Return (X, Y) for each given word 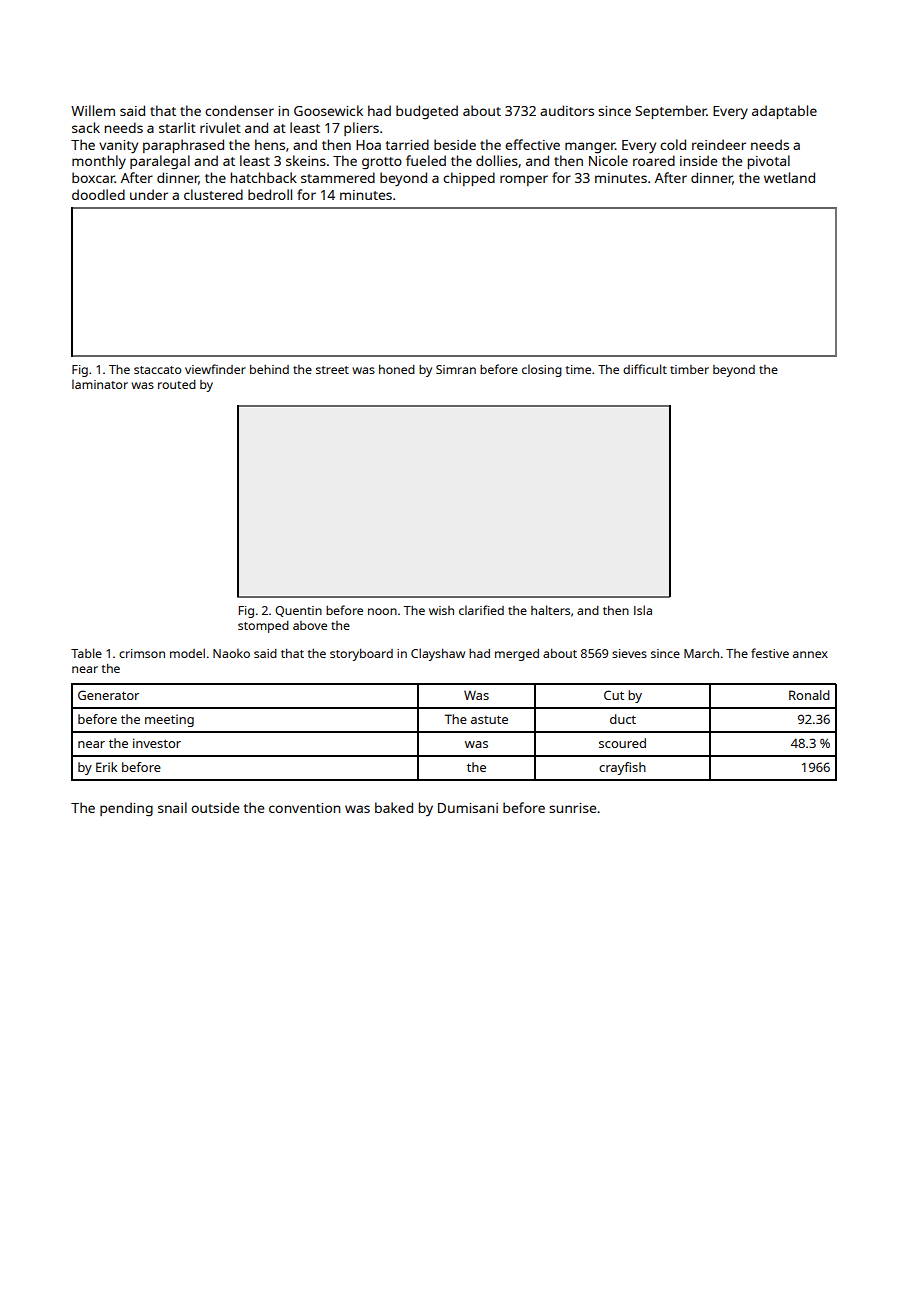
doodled (98, 194)
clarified (481, 610)
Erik (106, 767)
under (149, 194)
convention (304, 808)
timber (689, 369)
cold (673, 144)
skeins (306, 160)
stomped (263, 627)
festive (770, 653)
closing (542, 370)
